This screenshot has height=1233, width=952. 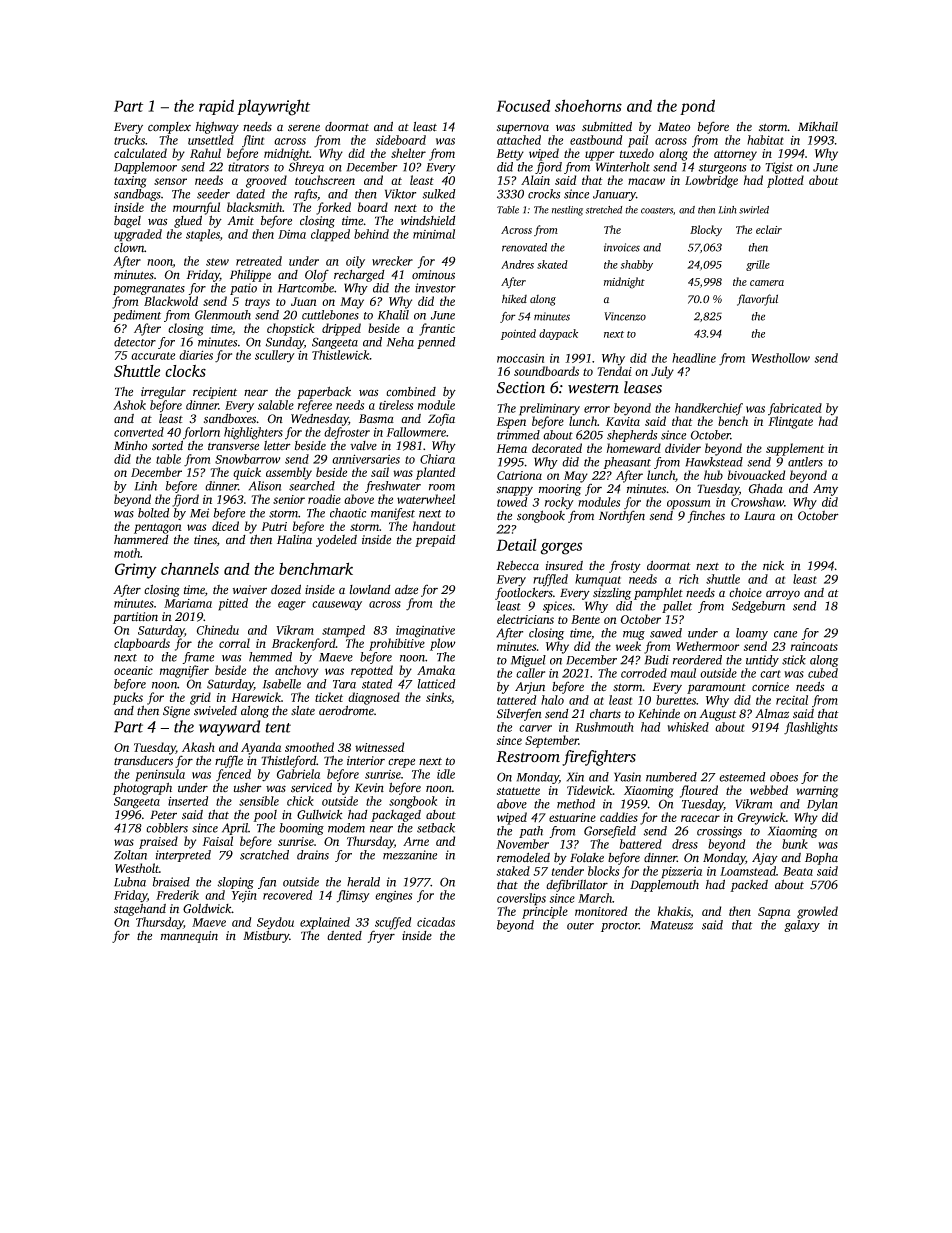 What do you see at coordinates (215, 393) in the screenshot?
I see `recipient` at bounding box center [215, 393].
